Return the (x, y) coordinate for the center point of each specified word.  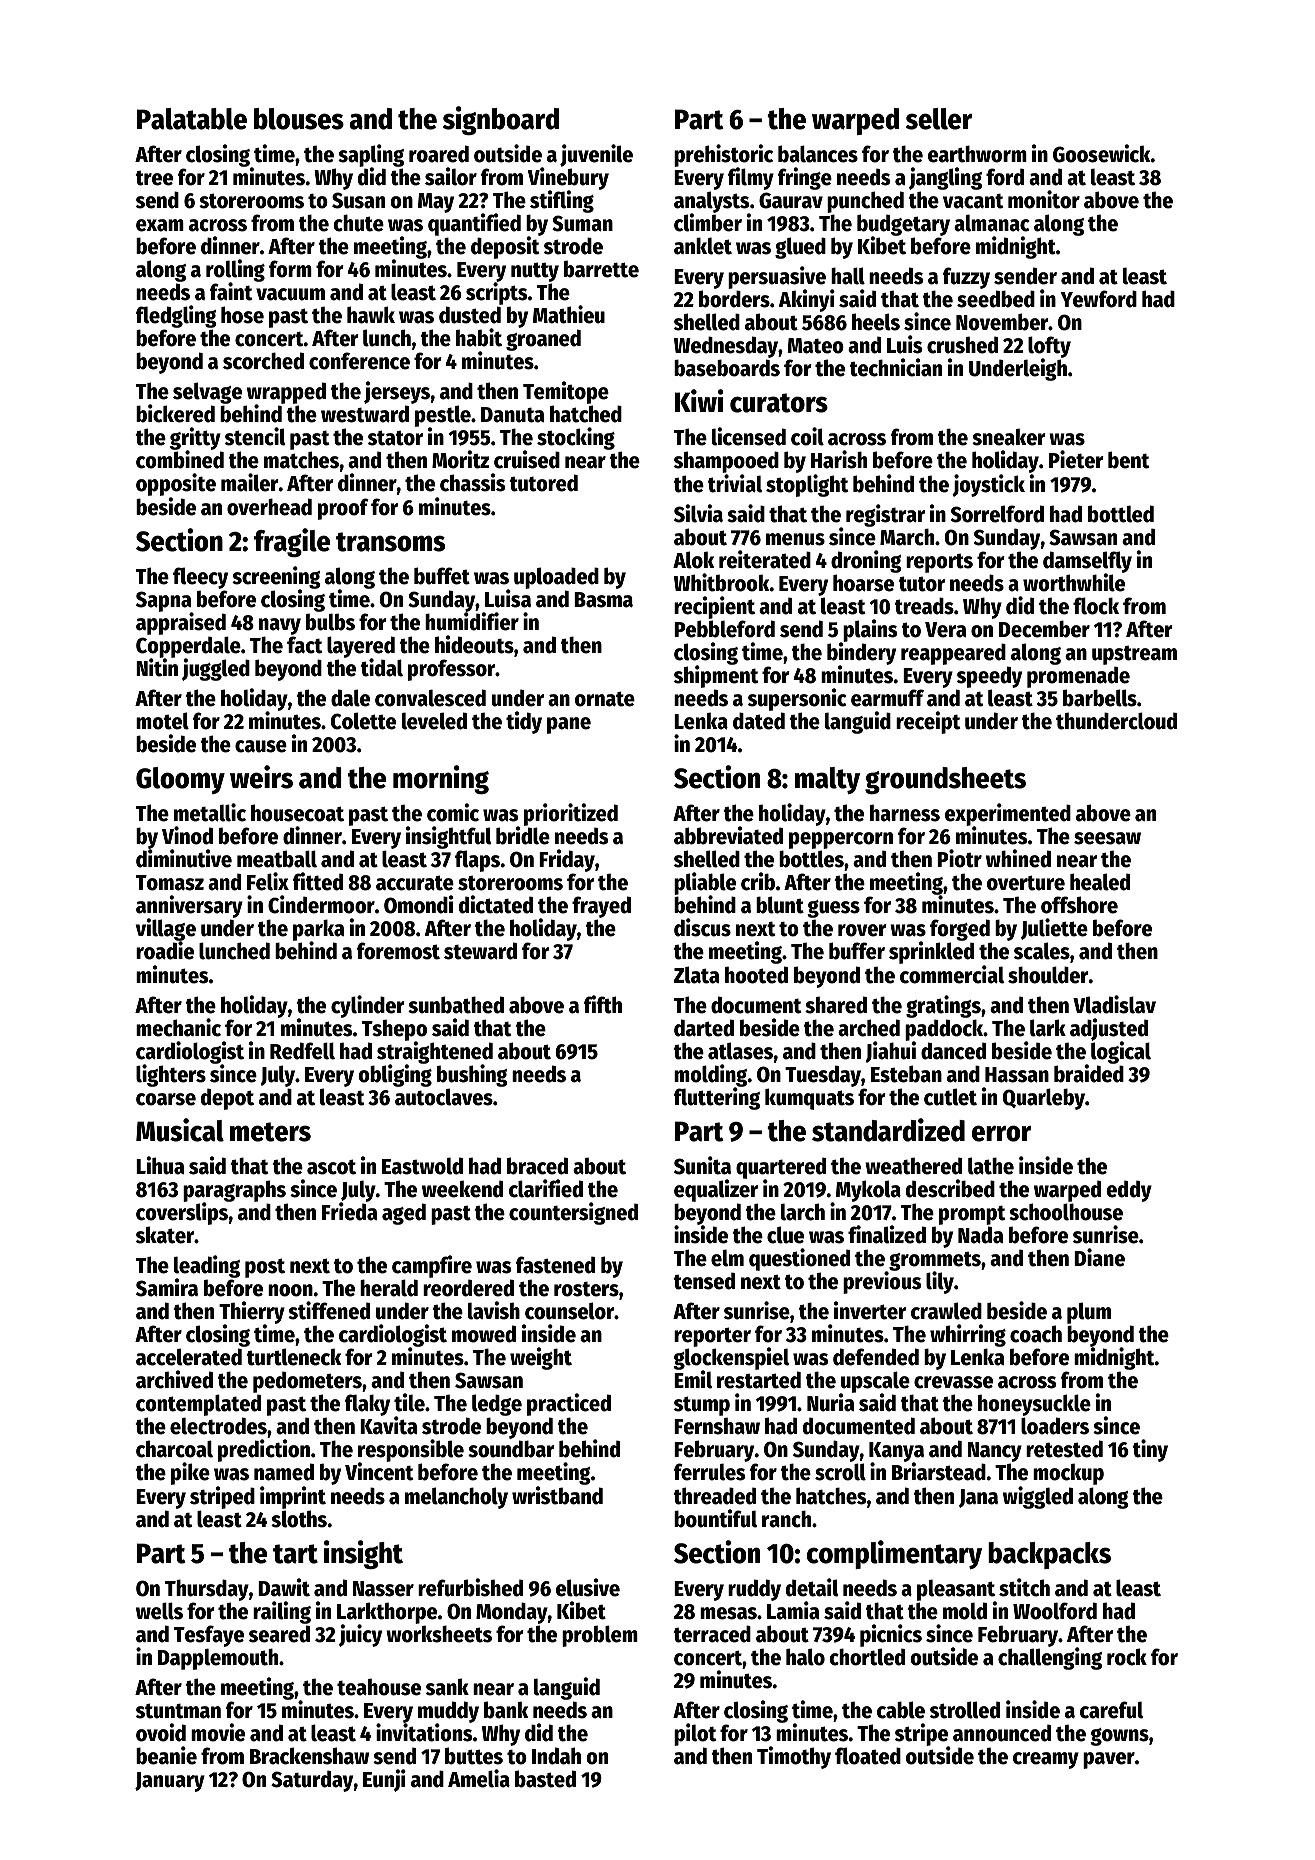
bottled (1121, 514)
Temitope (566, 393)
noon (290, 1290)
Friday (567, 861)
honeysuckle (1034, 1406)
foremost (398, 951)
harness (905, 813)
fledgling (176, 316)
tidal (382, 667)
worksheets (439, 1634)
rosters (586, 1289)
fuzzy (966, 278)
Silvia (698, 513)
